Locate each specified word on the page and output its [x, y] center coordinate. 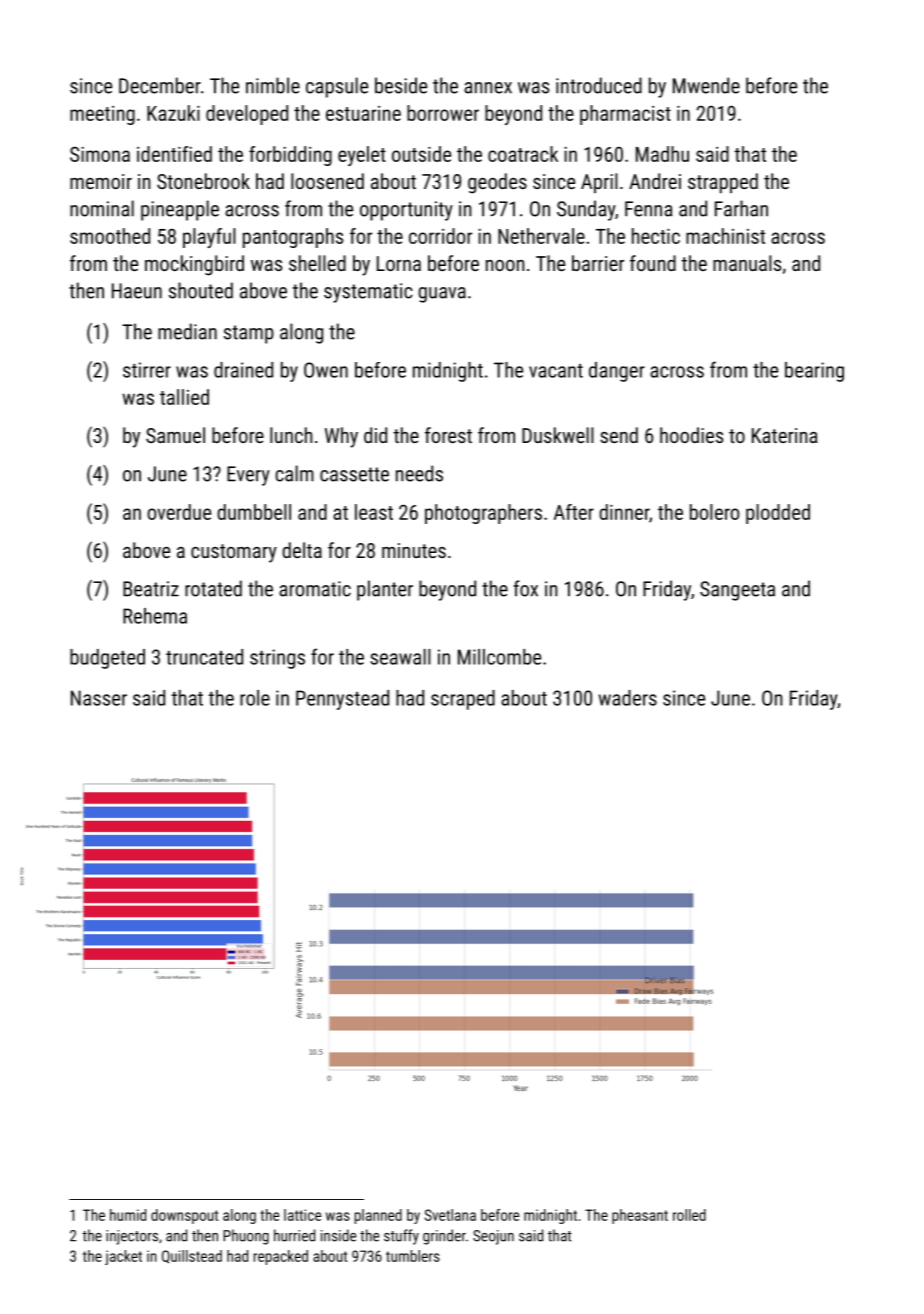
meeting [102, 115]
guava [442, 295]
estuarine [363, 113]
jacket [123, 1257]
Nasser [99, 698]
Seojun [493, 1237]
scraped [463, 700]
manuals [747, 263]
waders [628, 698]
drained [243, 370]
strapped [723, 183]
